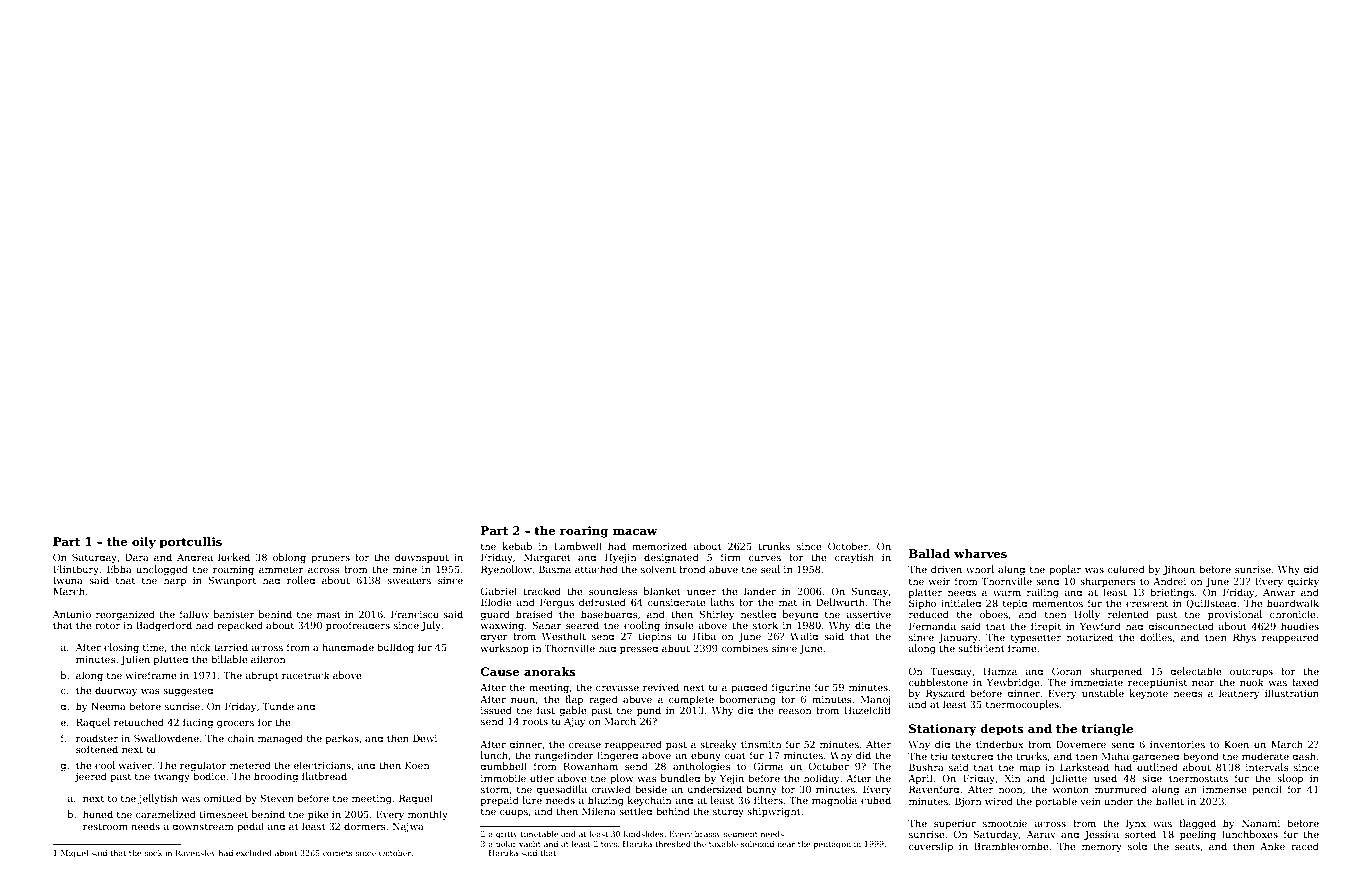 The height and width of the screenshot is (887, 1372). Describe the element at coordinates (1115, 756) in the screenshot. I see `Maha` at that location.
